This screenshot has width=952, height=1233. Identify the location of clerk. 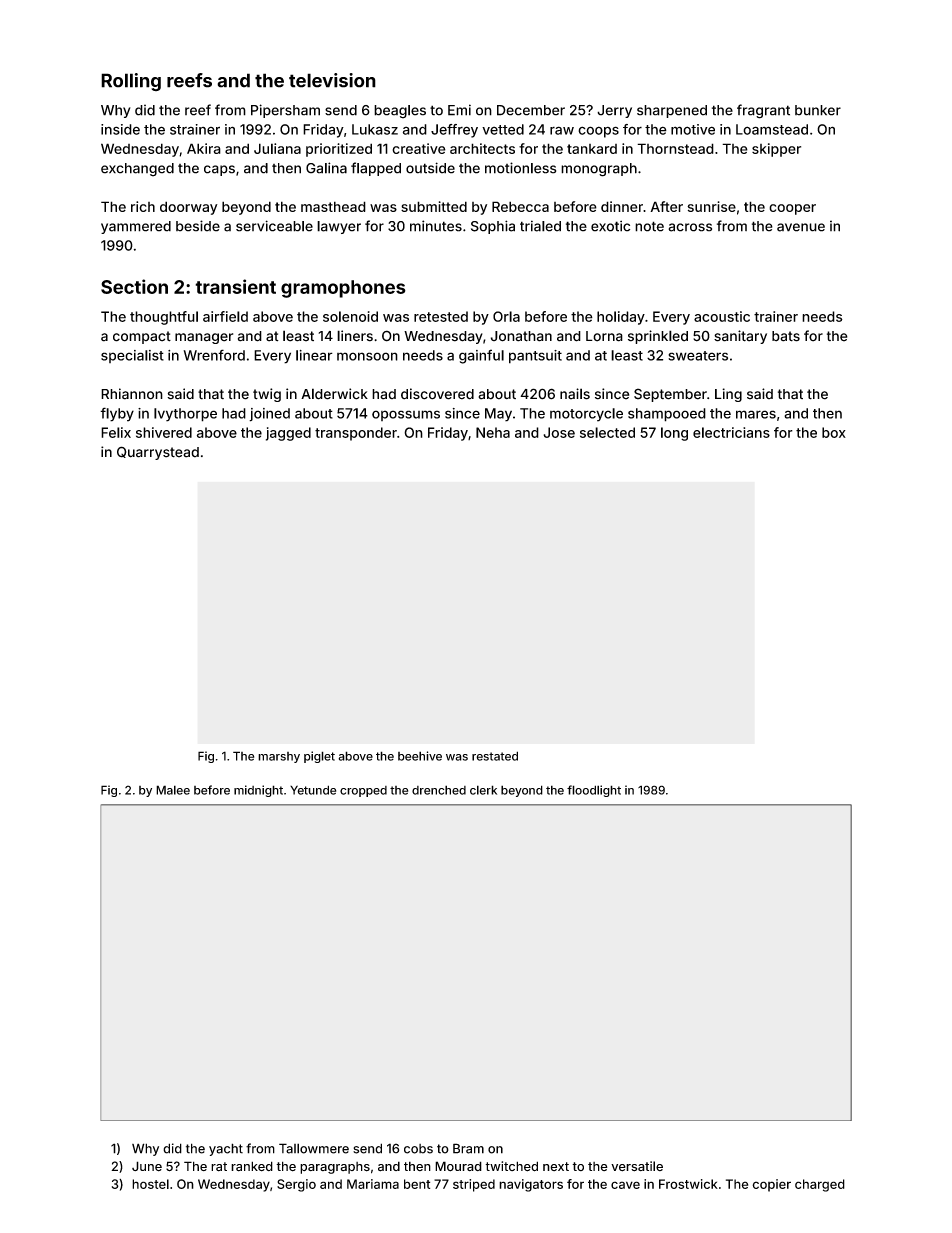
(483, 790).
